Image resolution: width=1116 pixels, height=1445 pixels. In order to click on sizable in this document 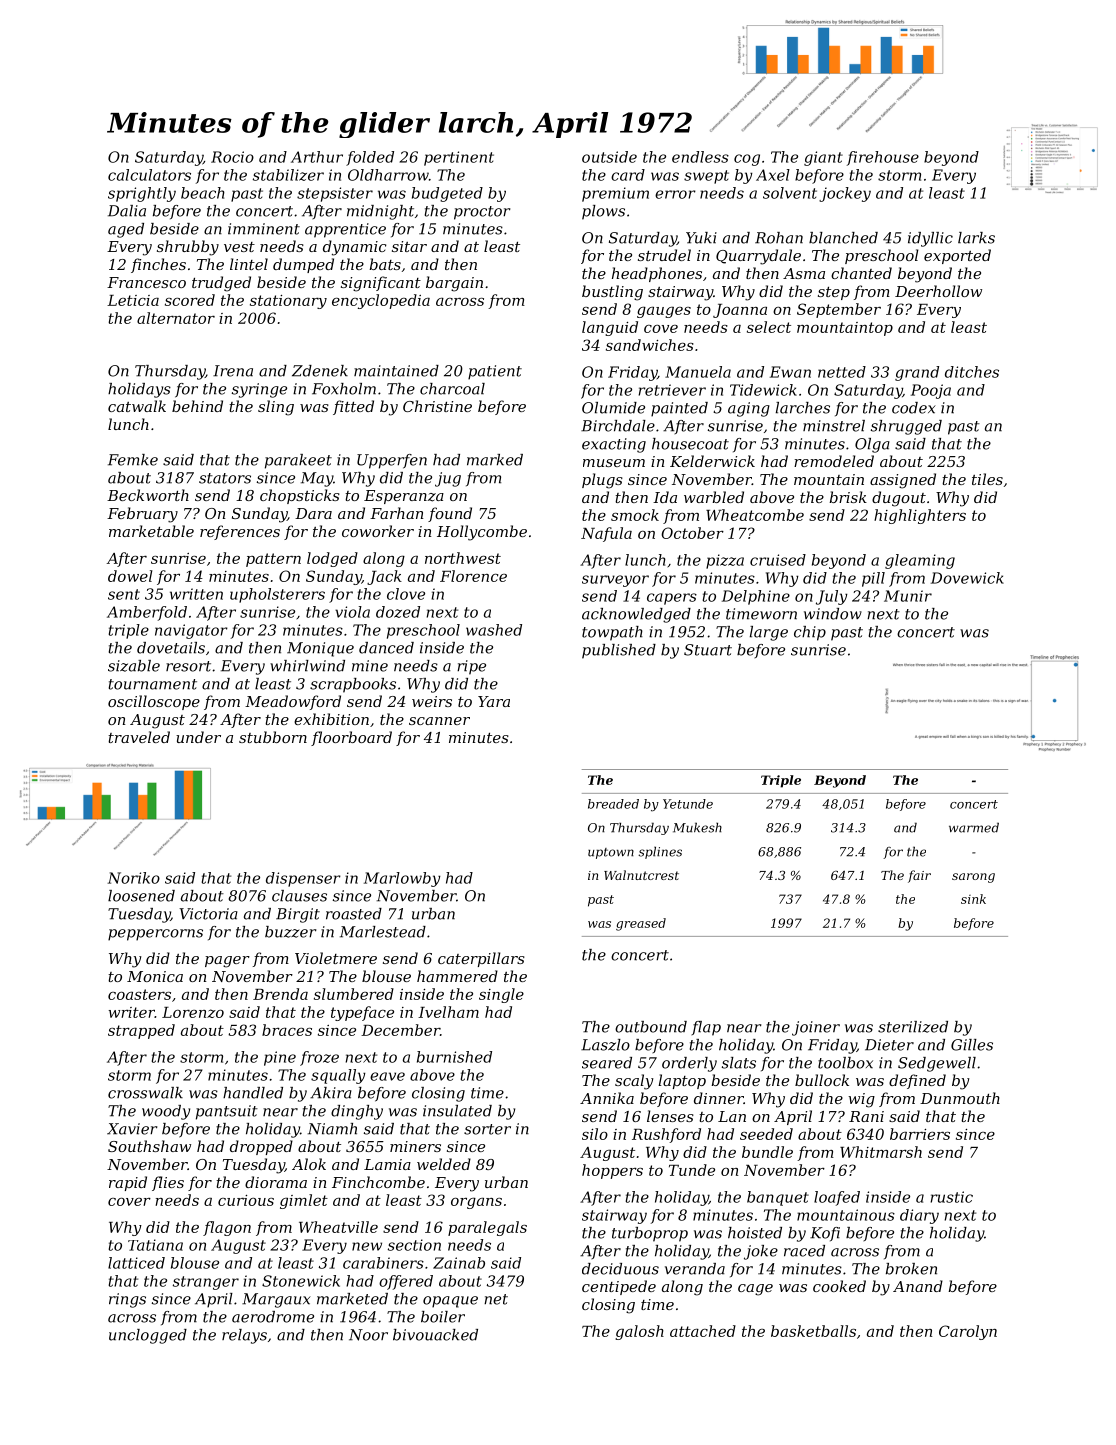, I will do `click(134, 666)`.
